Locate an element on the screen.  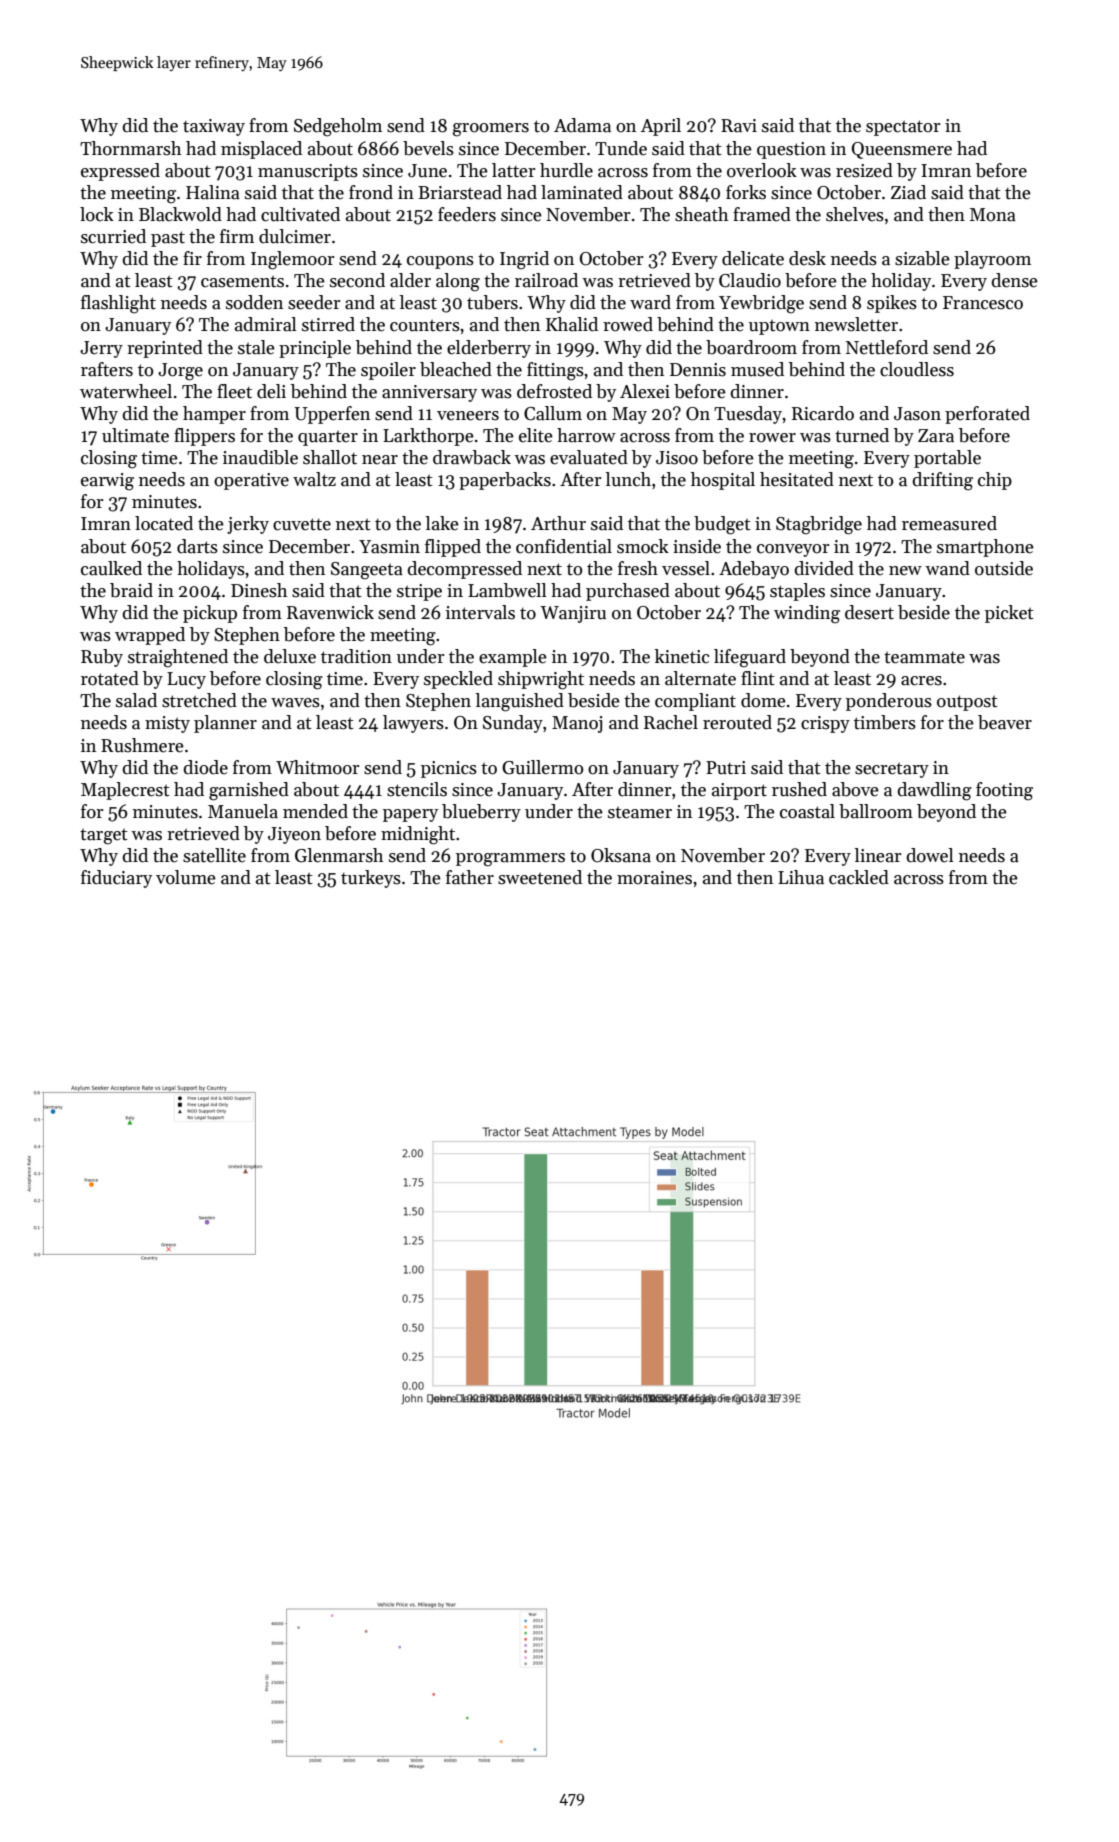
pickup is located at coordinates (210, 614).
